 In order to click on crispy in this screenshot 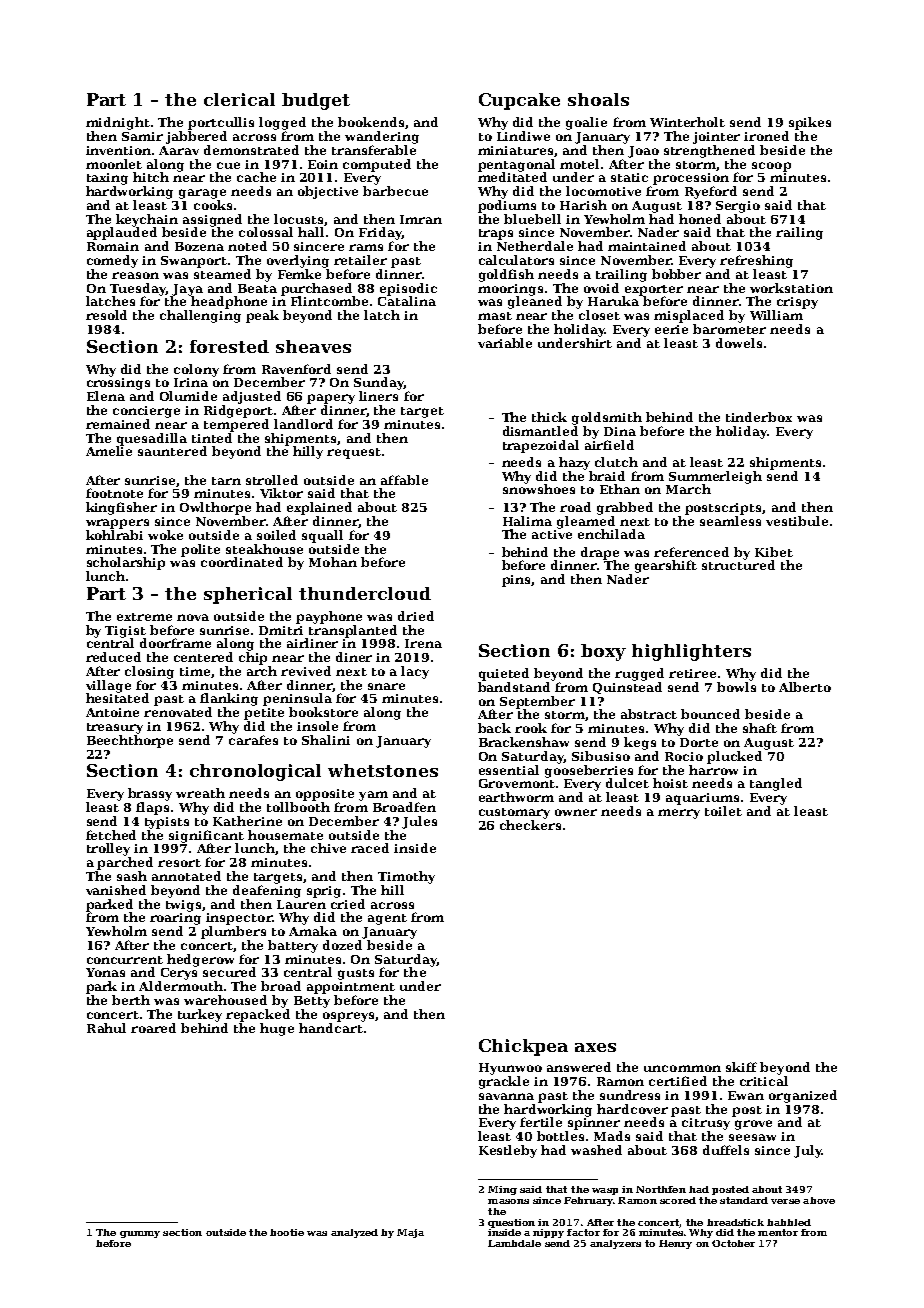, I will do `click(797, 303)`.
